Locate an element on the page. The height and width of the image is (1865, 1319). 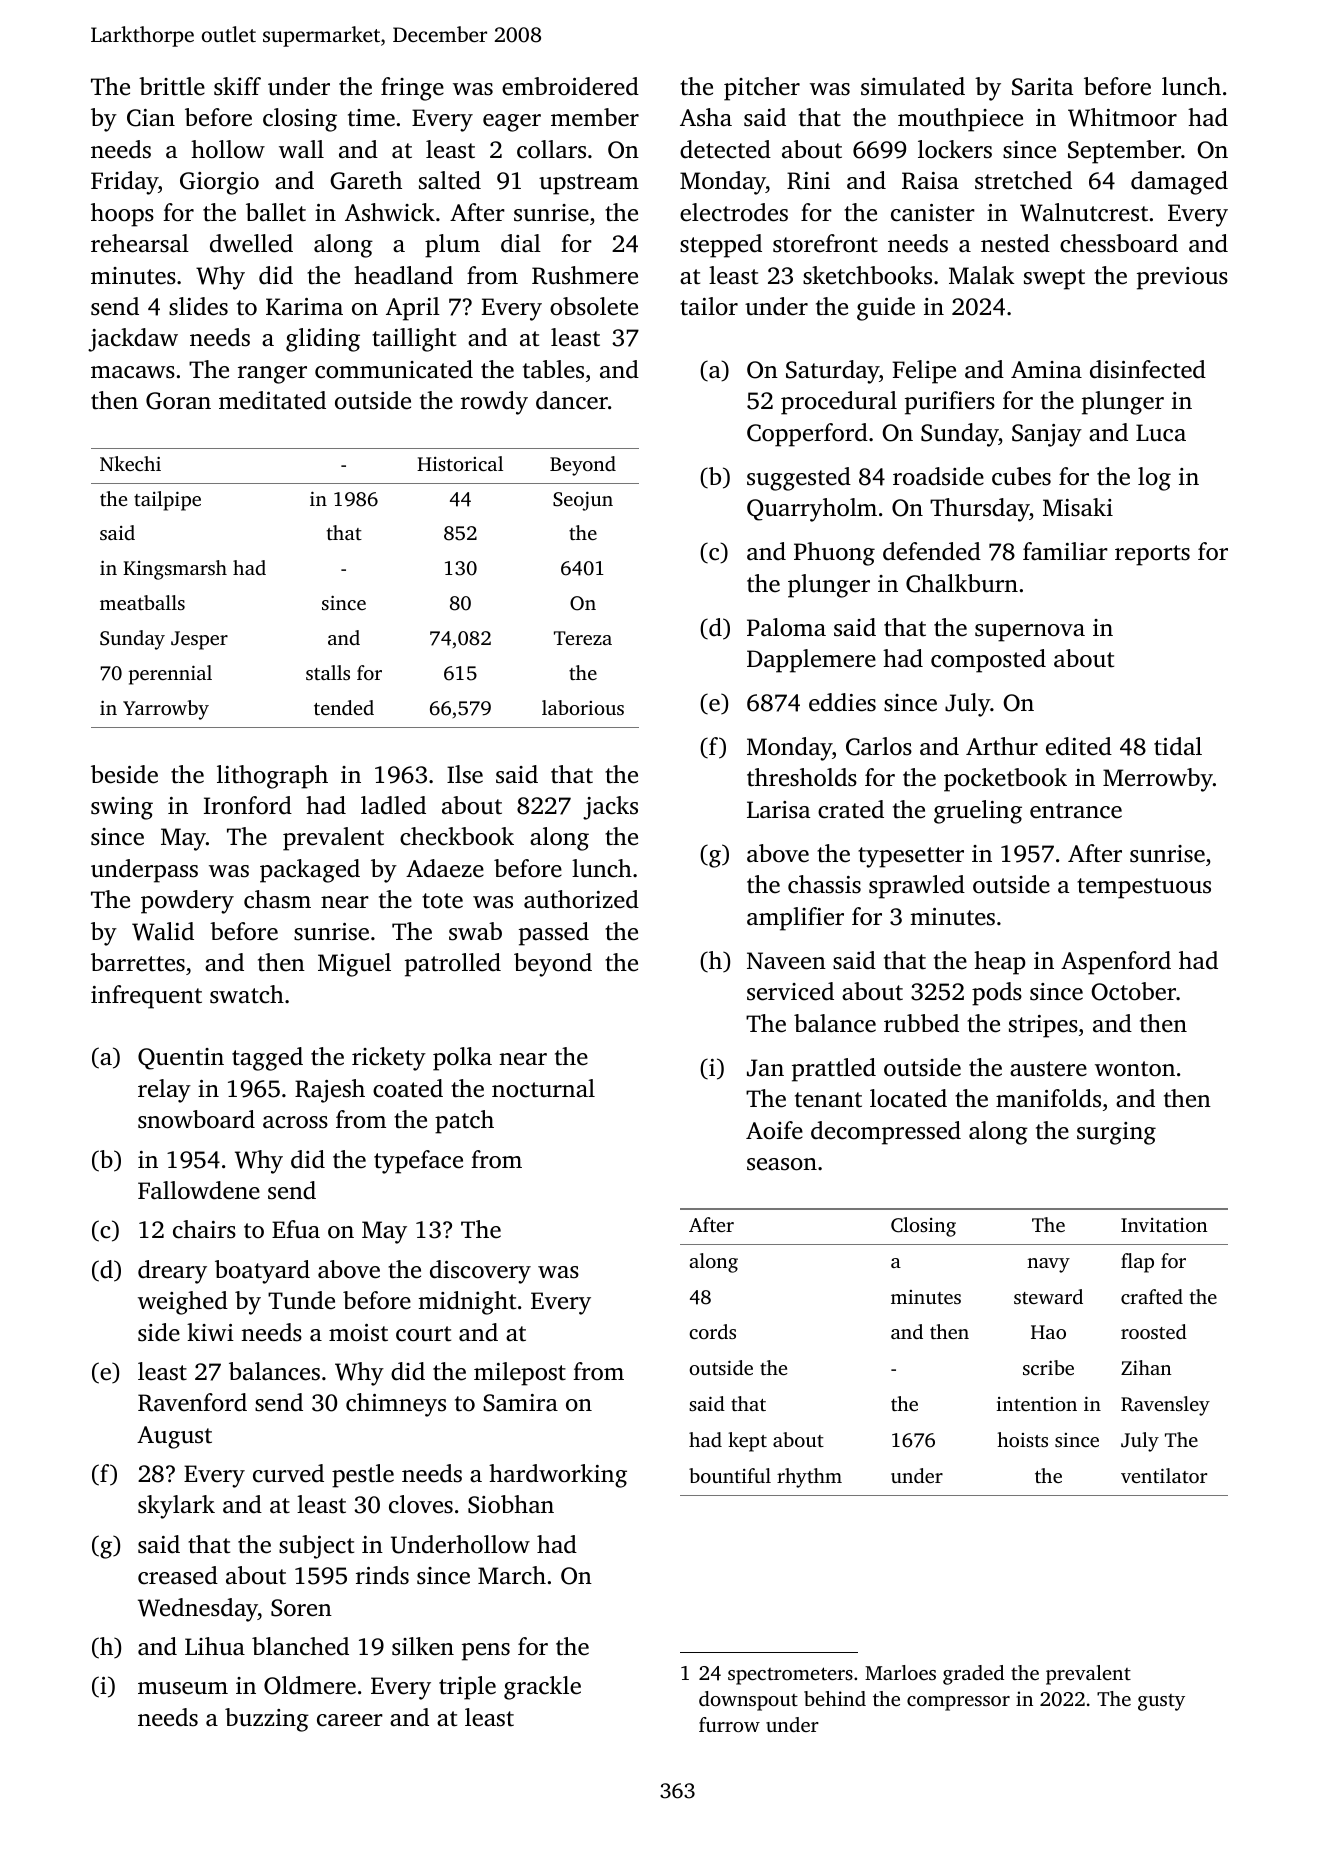
disinfected is located at coordinates (1148, 369).
